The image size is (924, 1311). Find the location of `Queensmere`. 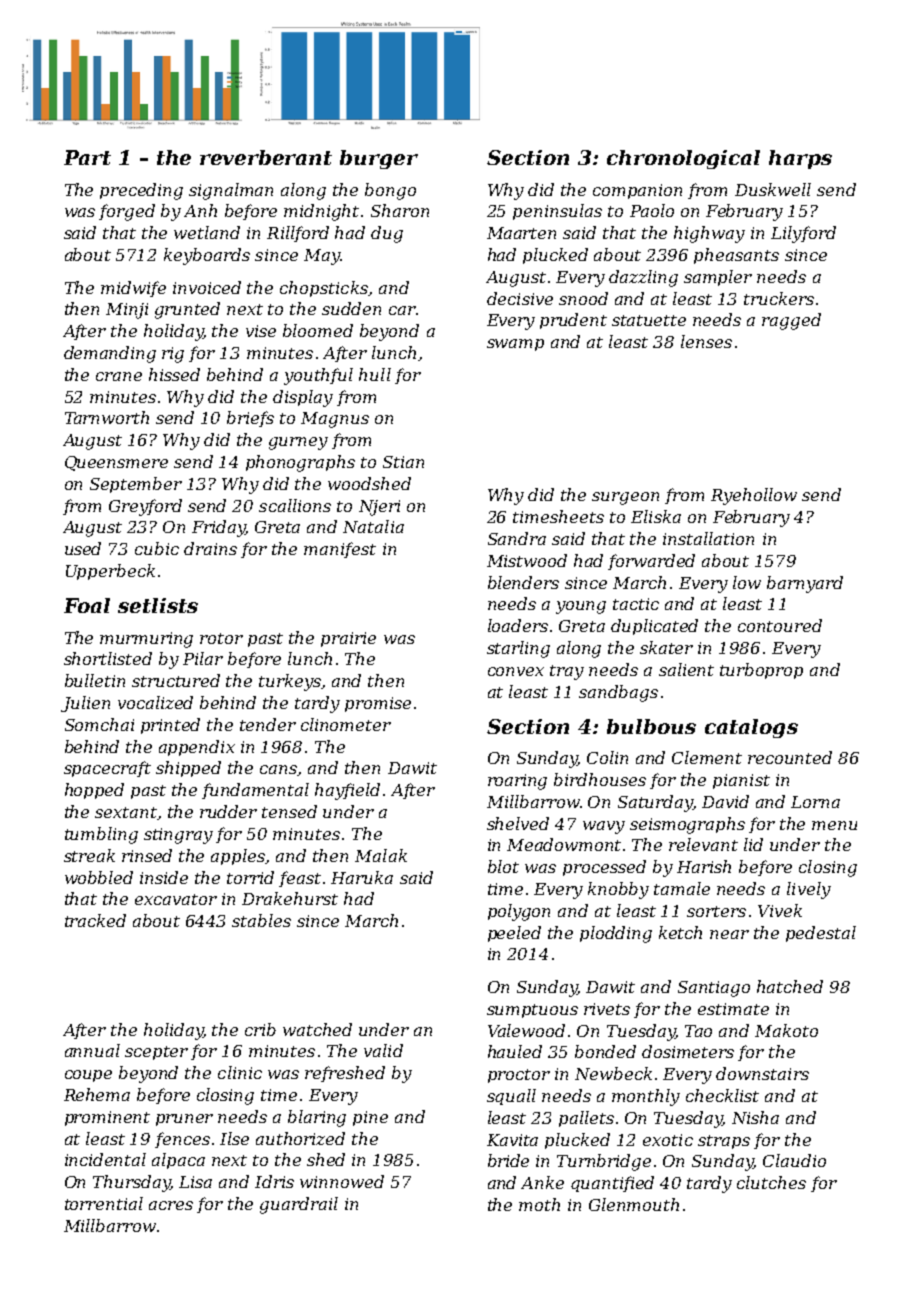

Queensmere is located at coordinates (116, 463).
